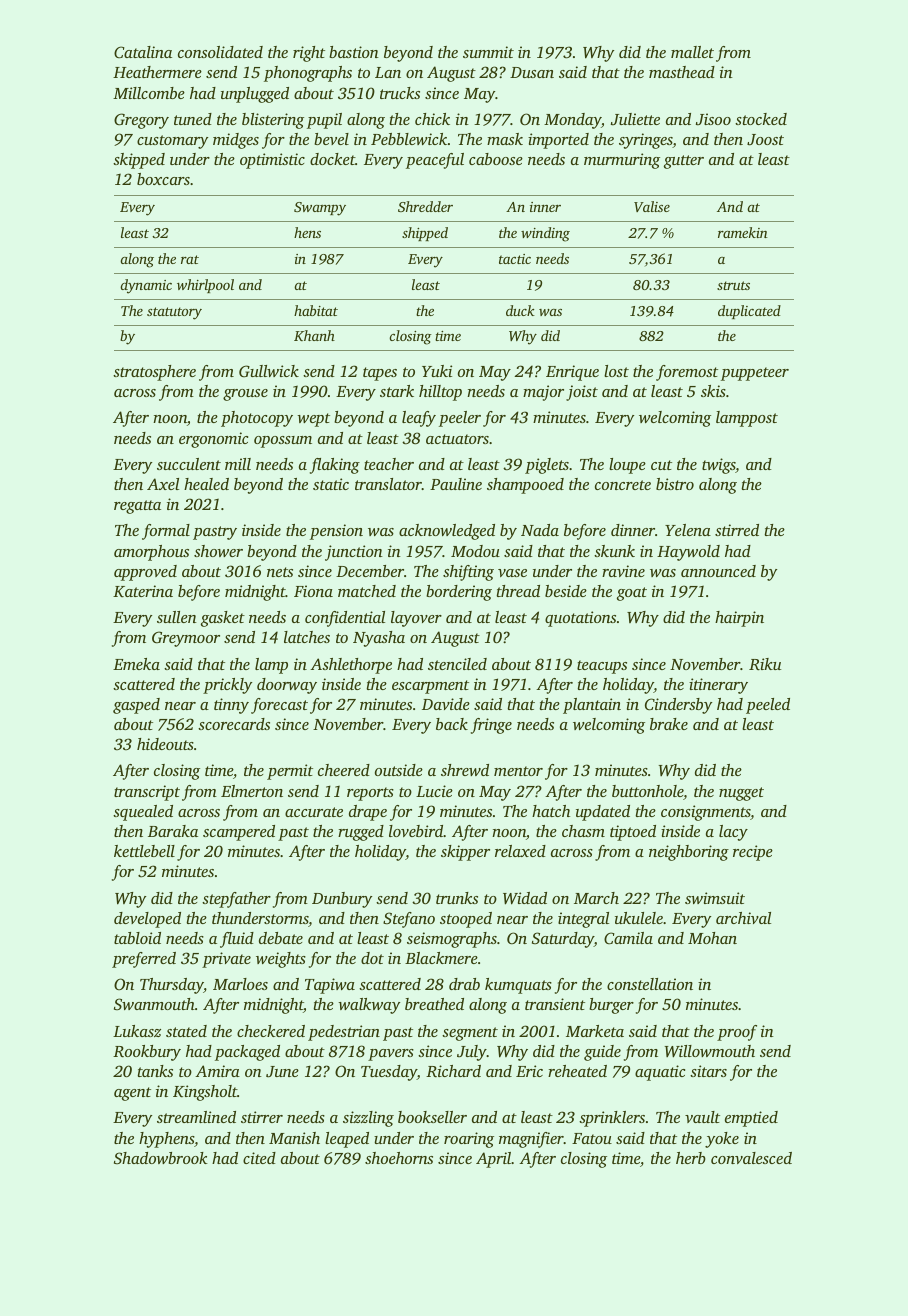  Describe the element at coordinates (678, 706) in the document. I see `Cindersby` at that location.
